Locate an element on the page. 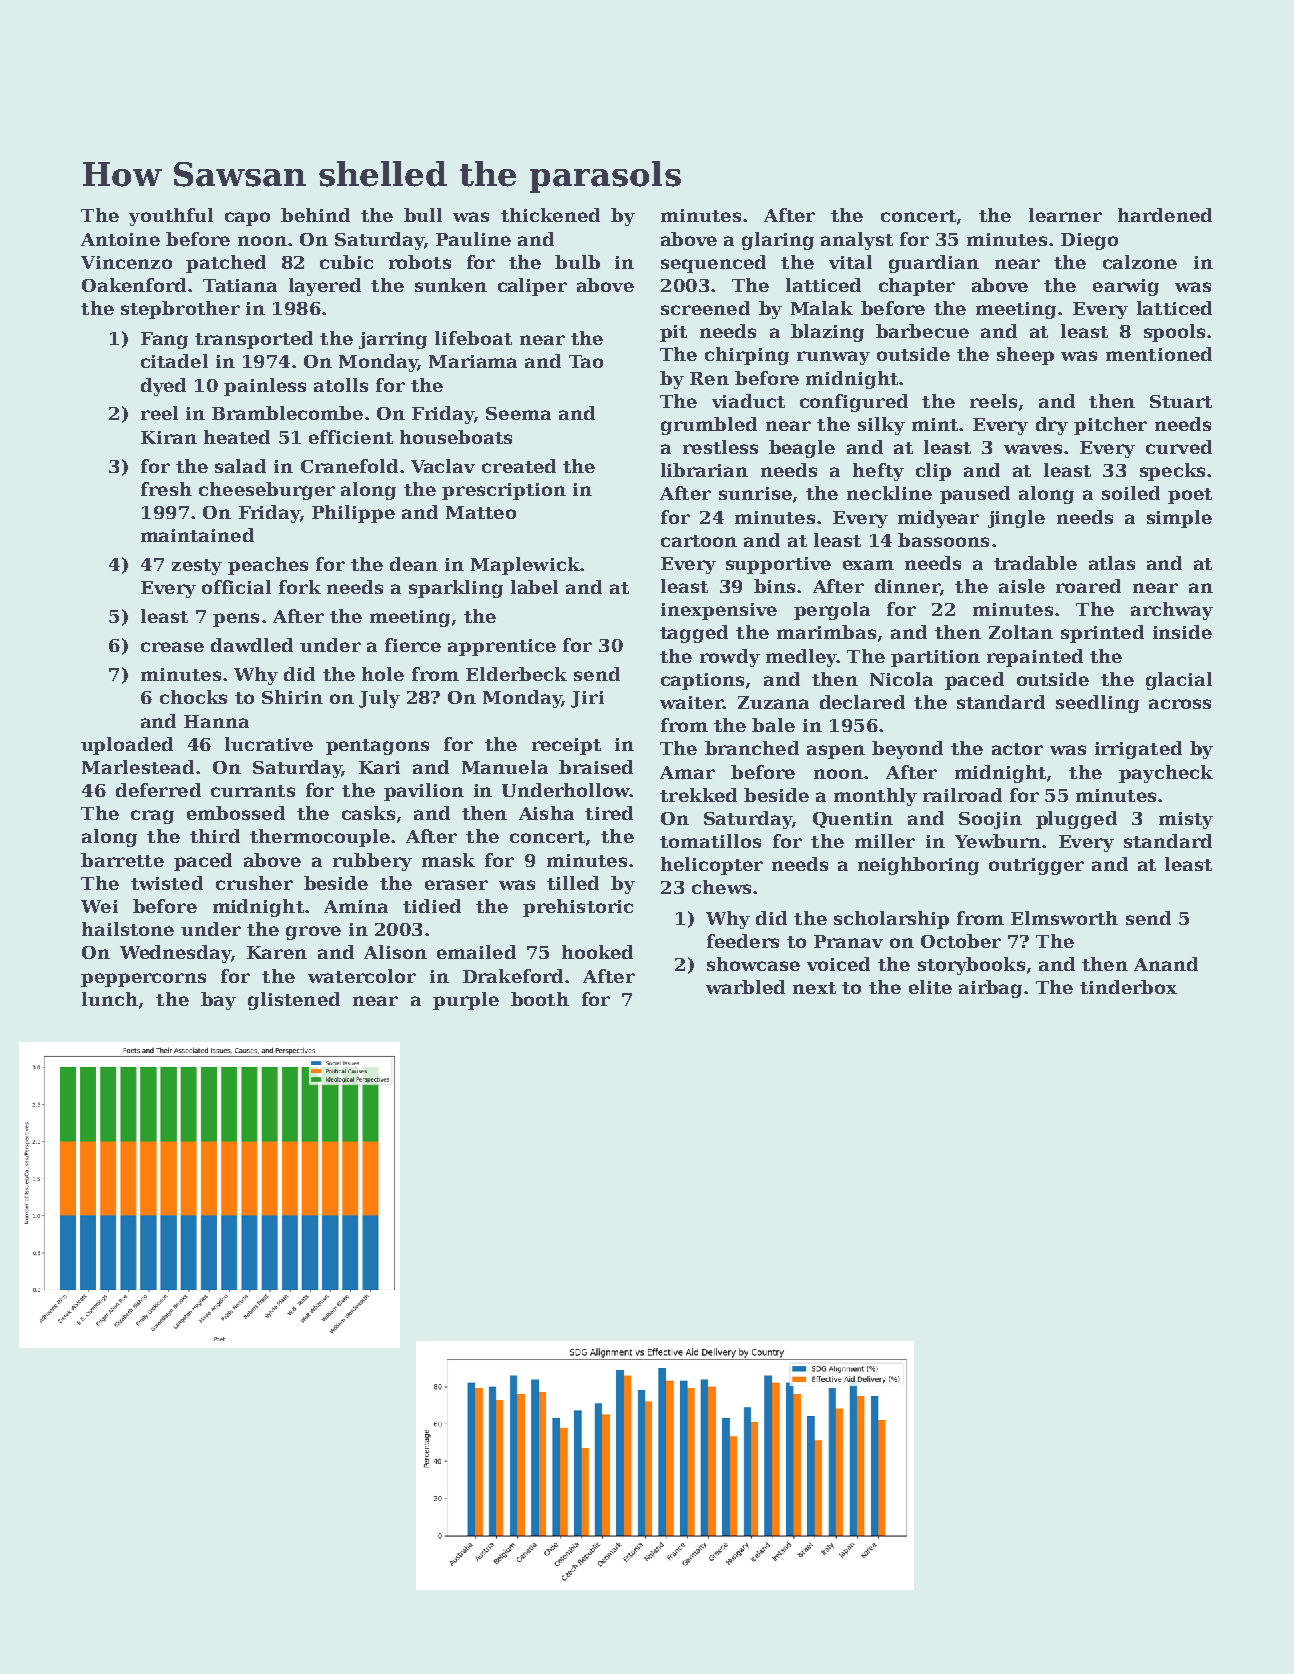  painless is located at coordinates (265, 387).
